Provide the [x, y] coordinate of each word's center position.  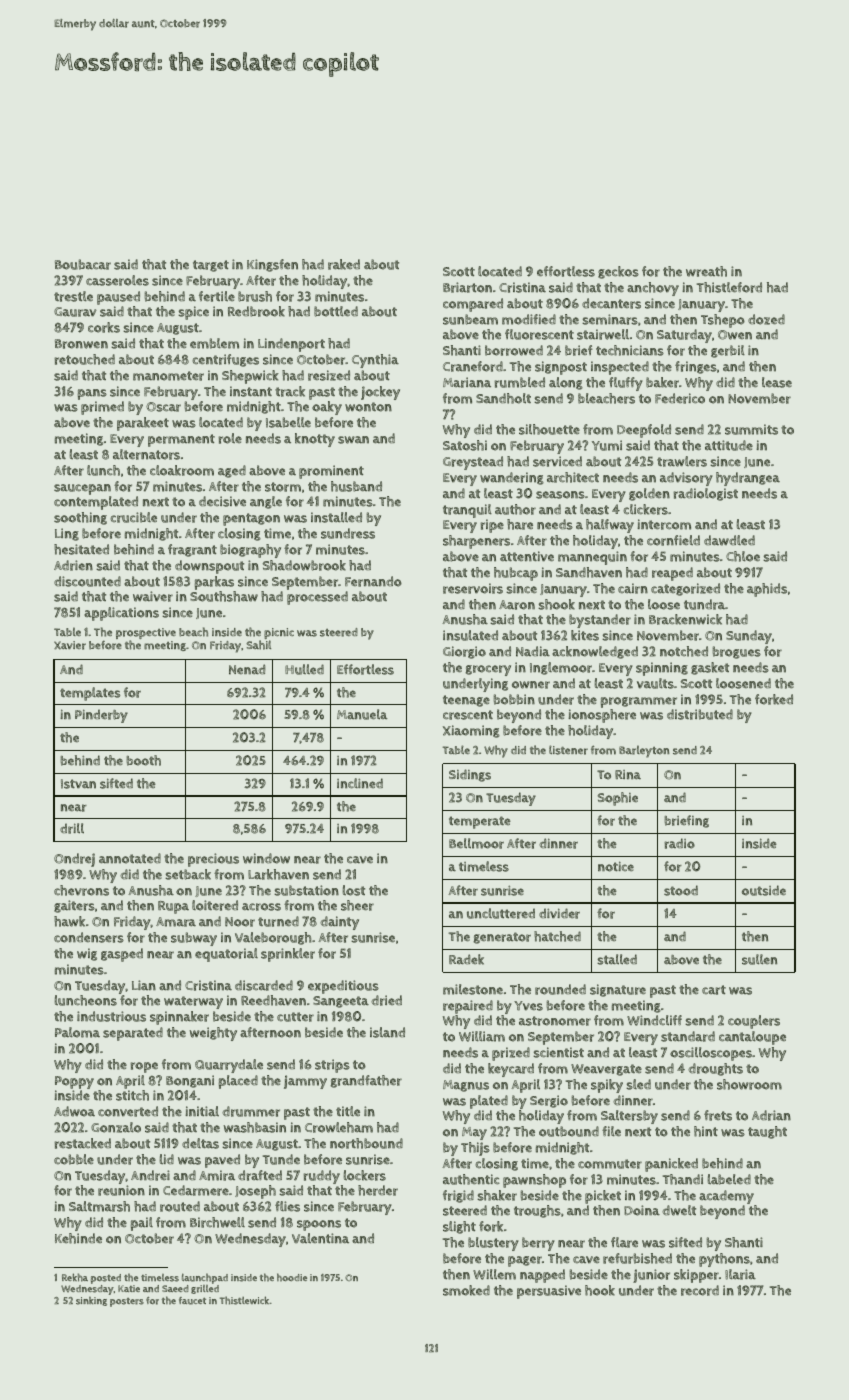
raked [344, 264]
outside [764, 890]
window [266, 858]
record [700, 1290]
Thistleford [729, 287]
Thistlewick [245, 1300]
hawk [69, 921]
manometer [168, 376]
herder [378, 1190]
